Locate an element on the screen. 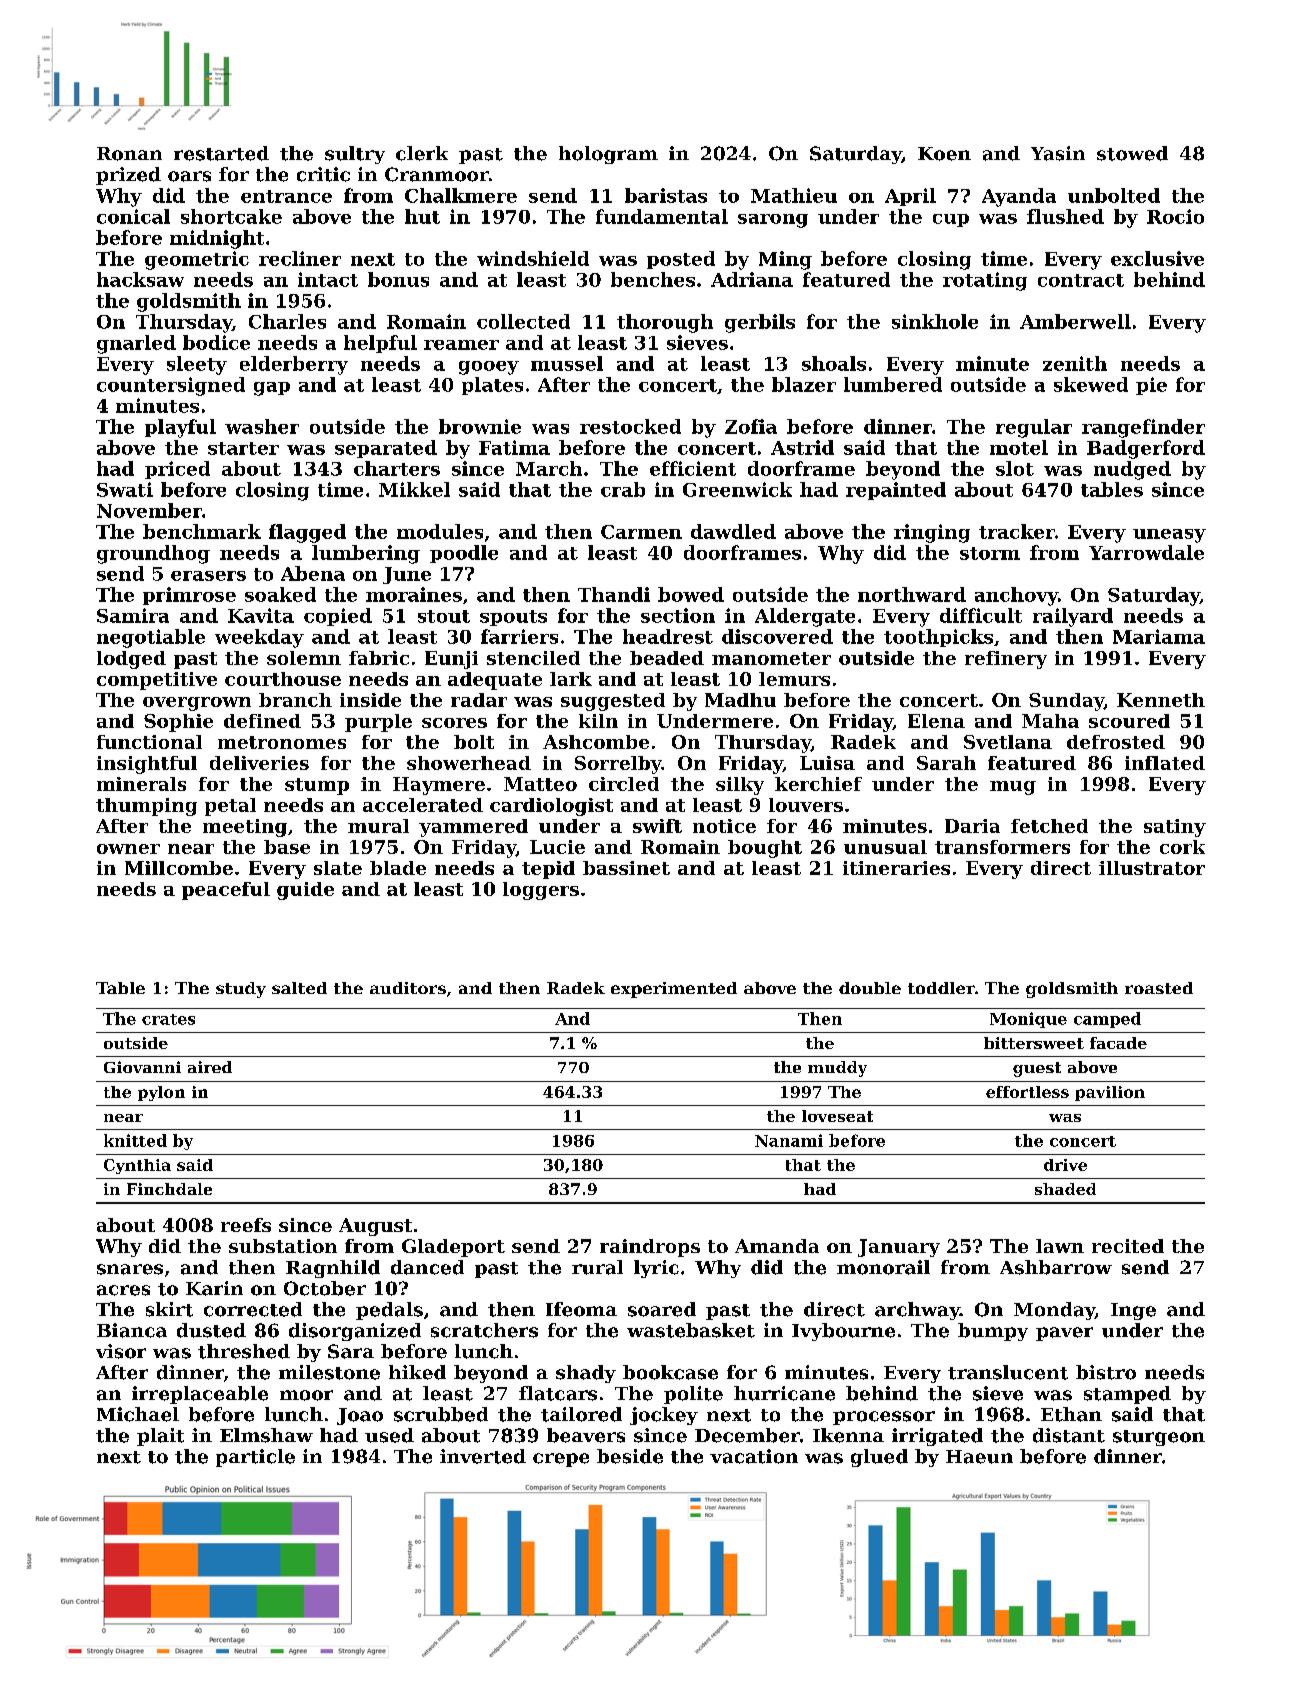 Image resolution: width=1301 pixels, height=1683 pixels. Amanda is located at coordinates (777, 1246).
